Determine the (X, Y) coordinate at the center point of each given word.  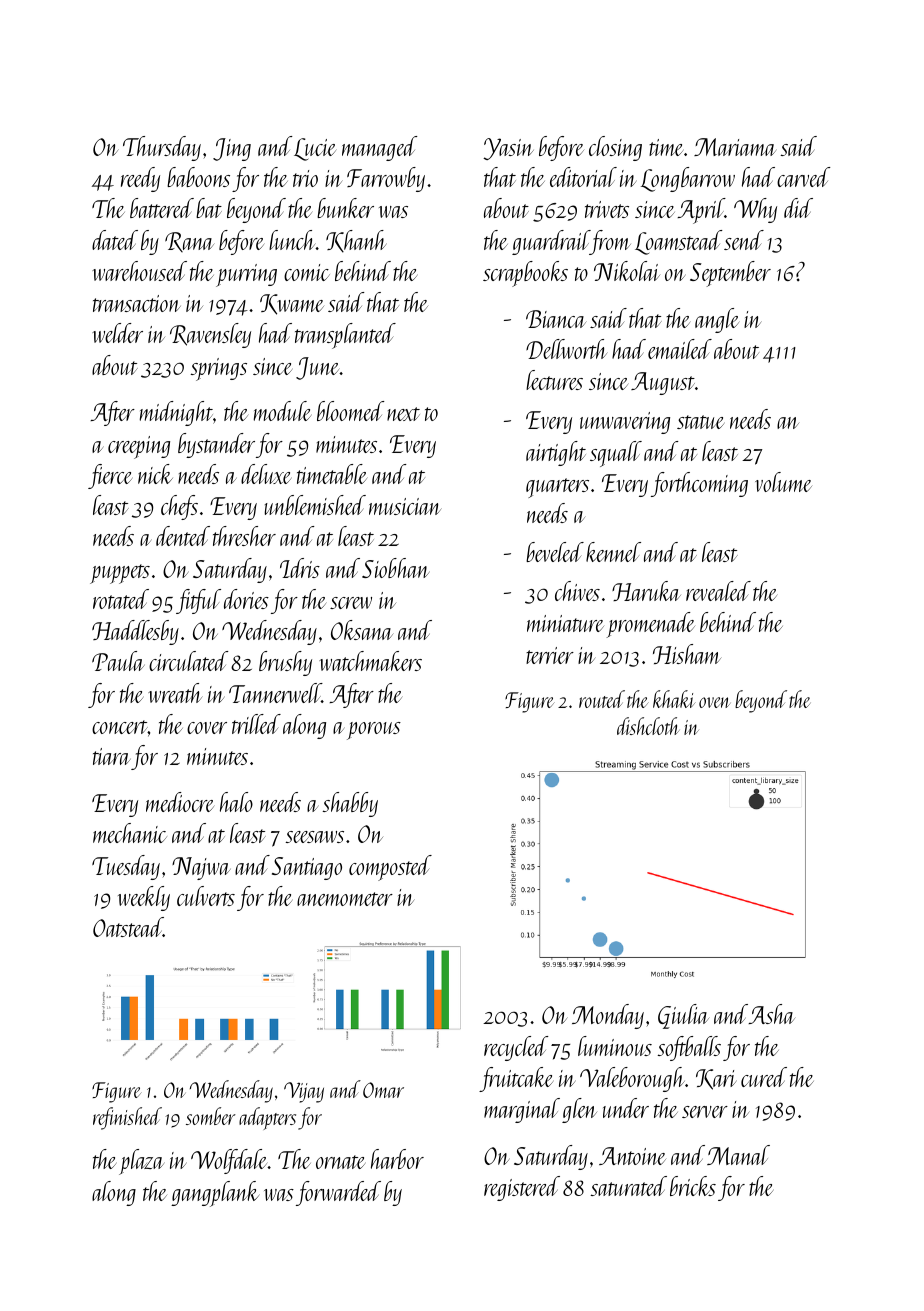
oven (714, 702)
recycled (516, 1048)
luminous (615, 1046)
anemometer (345, 899)
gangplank (215, 1194)
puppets (120, 574)
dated (115, 240)
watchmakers (370, 661)
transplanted (345, 336)
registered (522, 1188)
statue (700, 422)
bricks (693, 1186)
